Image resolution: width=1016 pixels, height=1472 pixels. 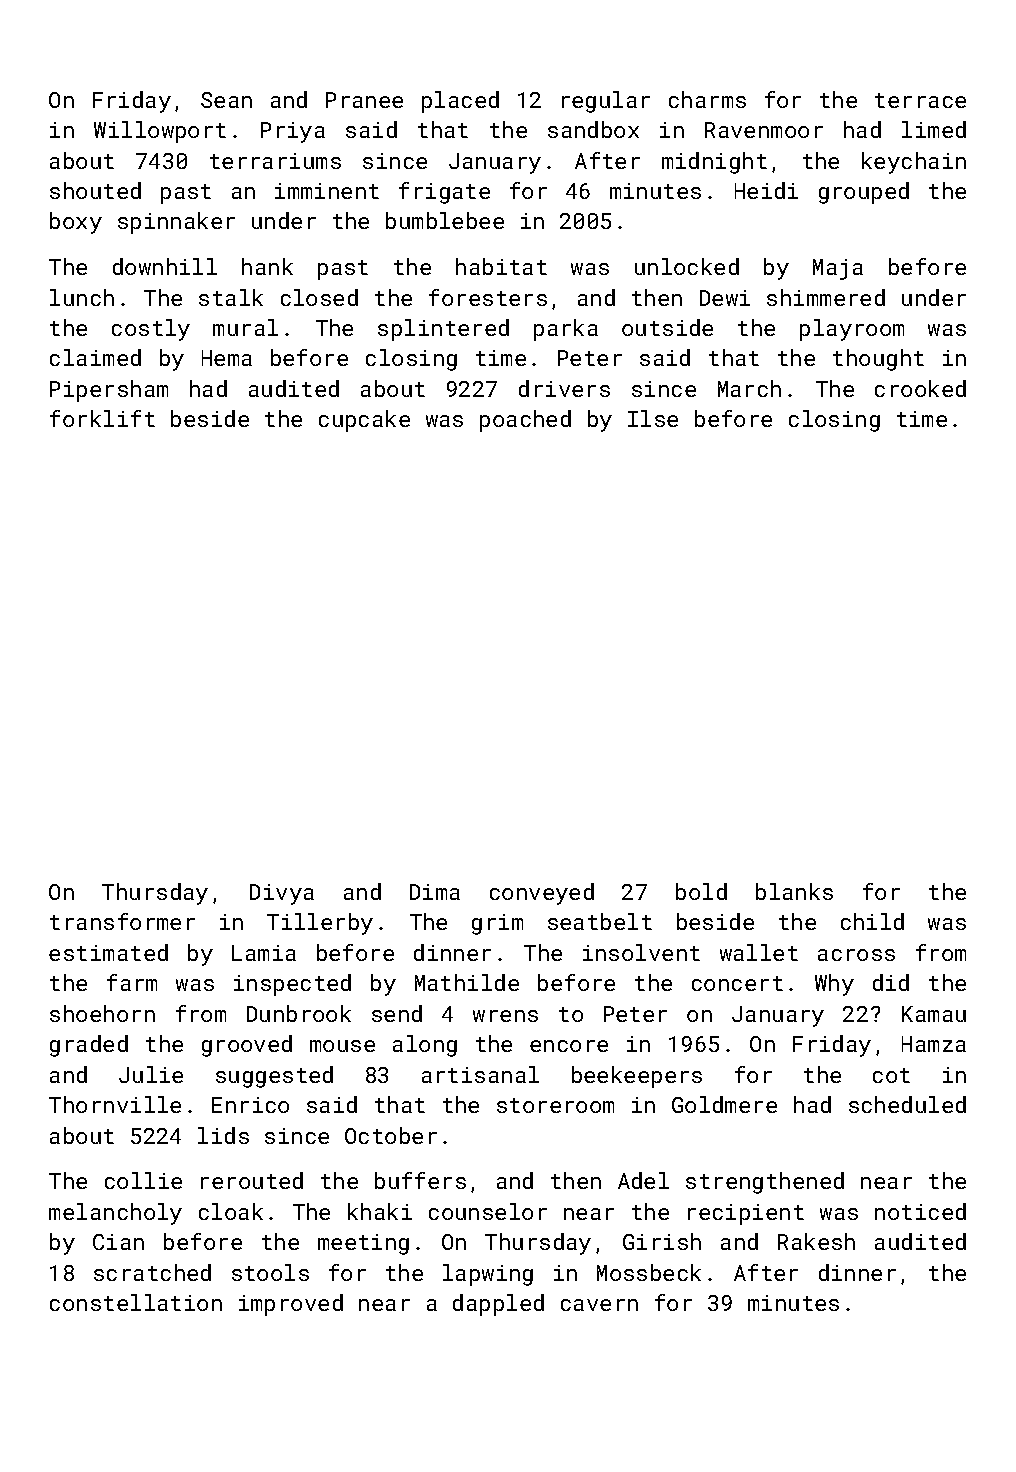 I want to click on collie, so click(x=143, y=1180).
